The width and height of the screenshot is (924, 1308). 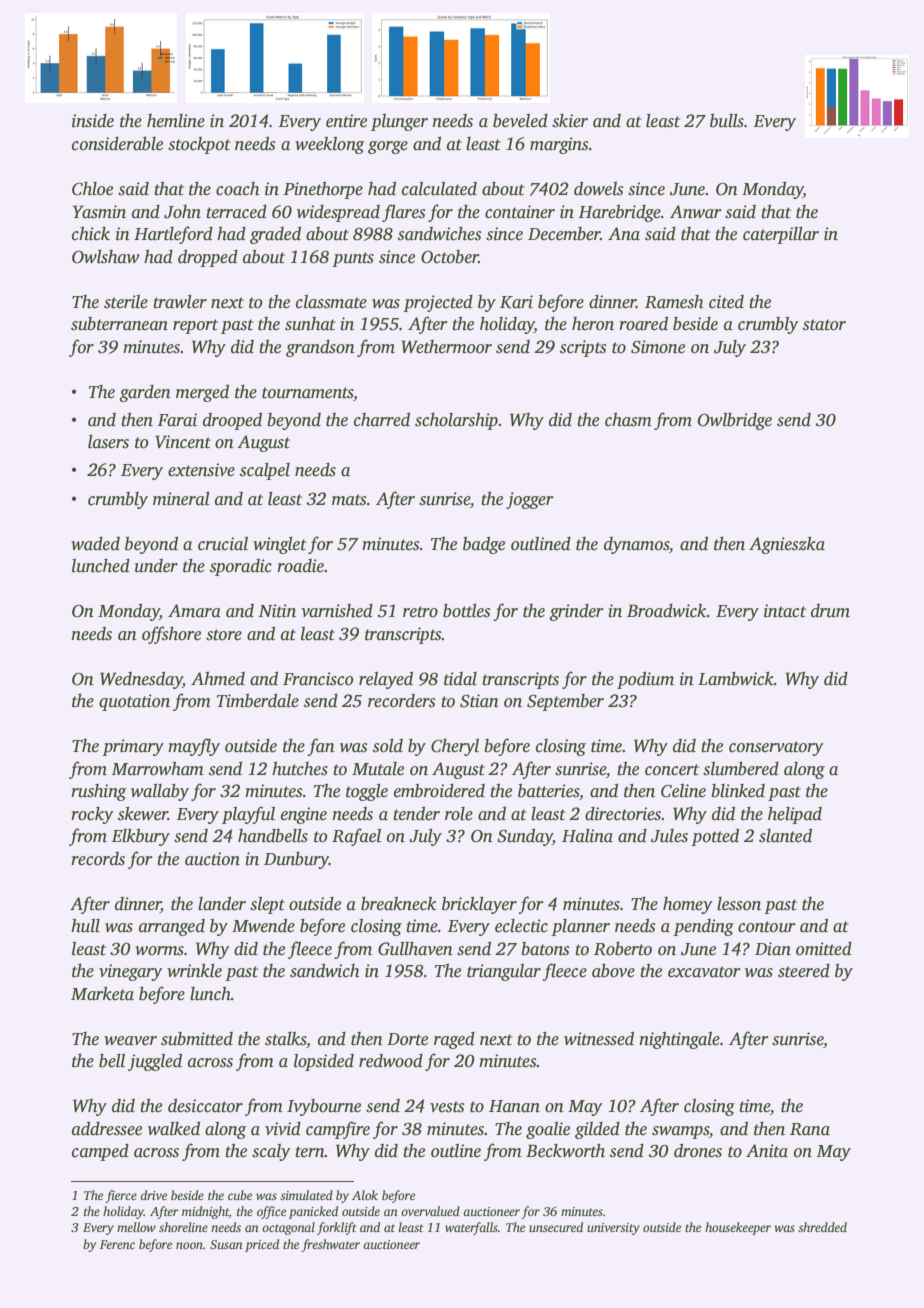 What do you see at coordinates (416, 814) in the screenshot?
I see `tender` at bounding box center [416, 814].
